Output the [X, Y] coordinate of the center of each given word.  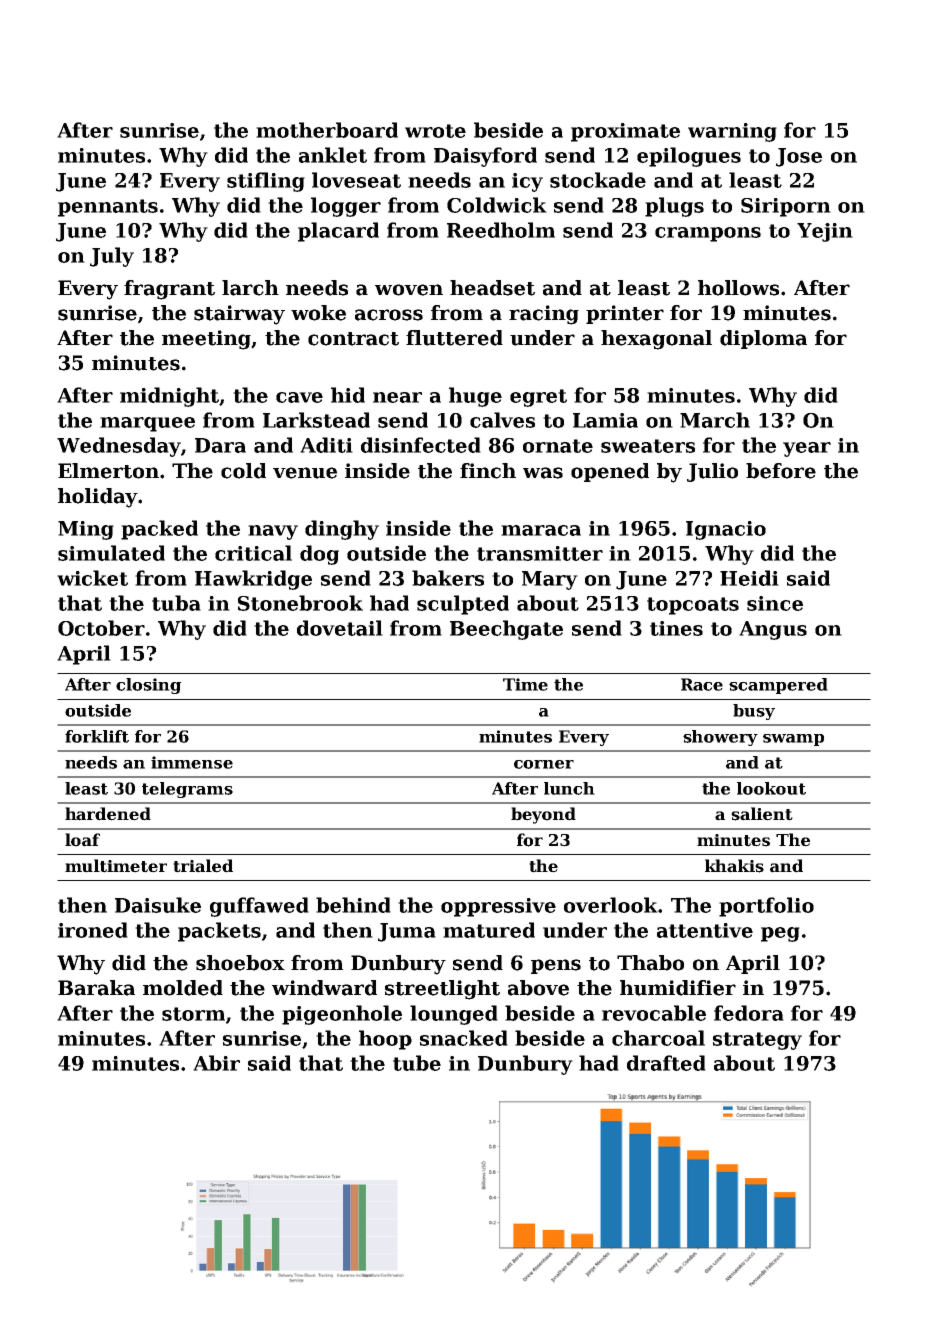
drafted [666, 1063]
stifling [266, 182]
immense [192, 762]
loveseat [356, 180]
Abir [216, 1063]
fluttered [454, 338]
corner [544, 764]
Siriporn [786, 207]
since [775, 603]
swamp [793, 740]
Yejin [825, 232]
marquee [147, 424]
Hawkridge [253, 580]
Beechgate [506, 630]
